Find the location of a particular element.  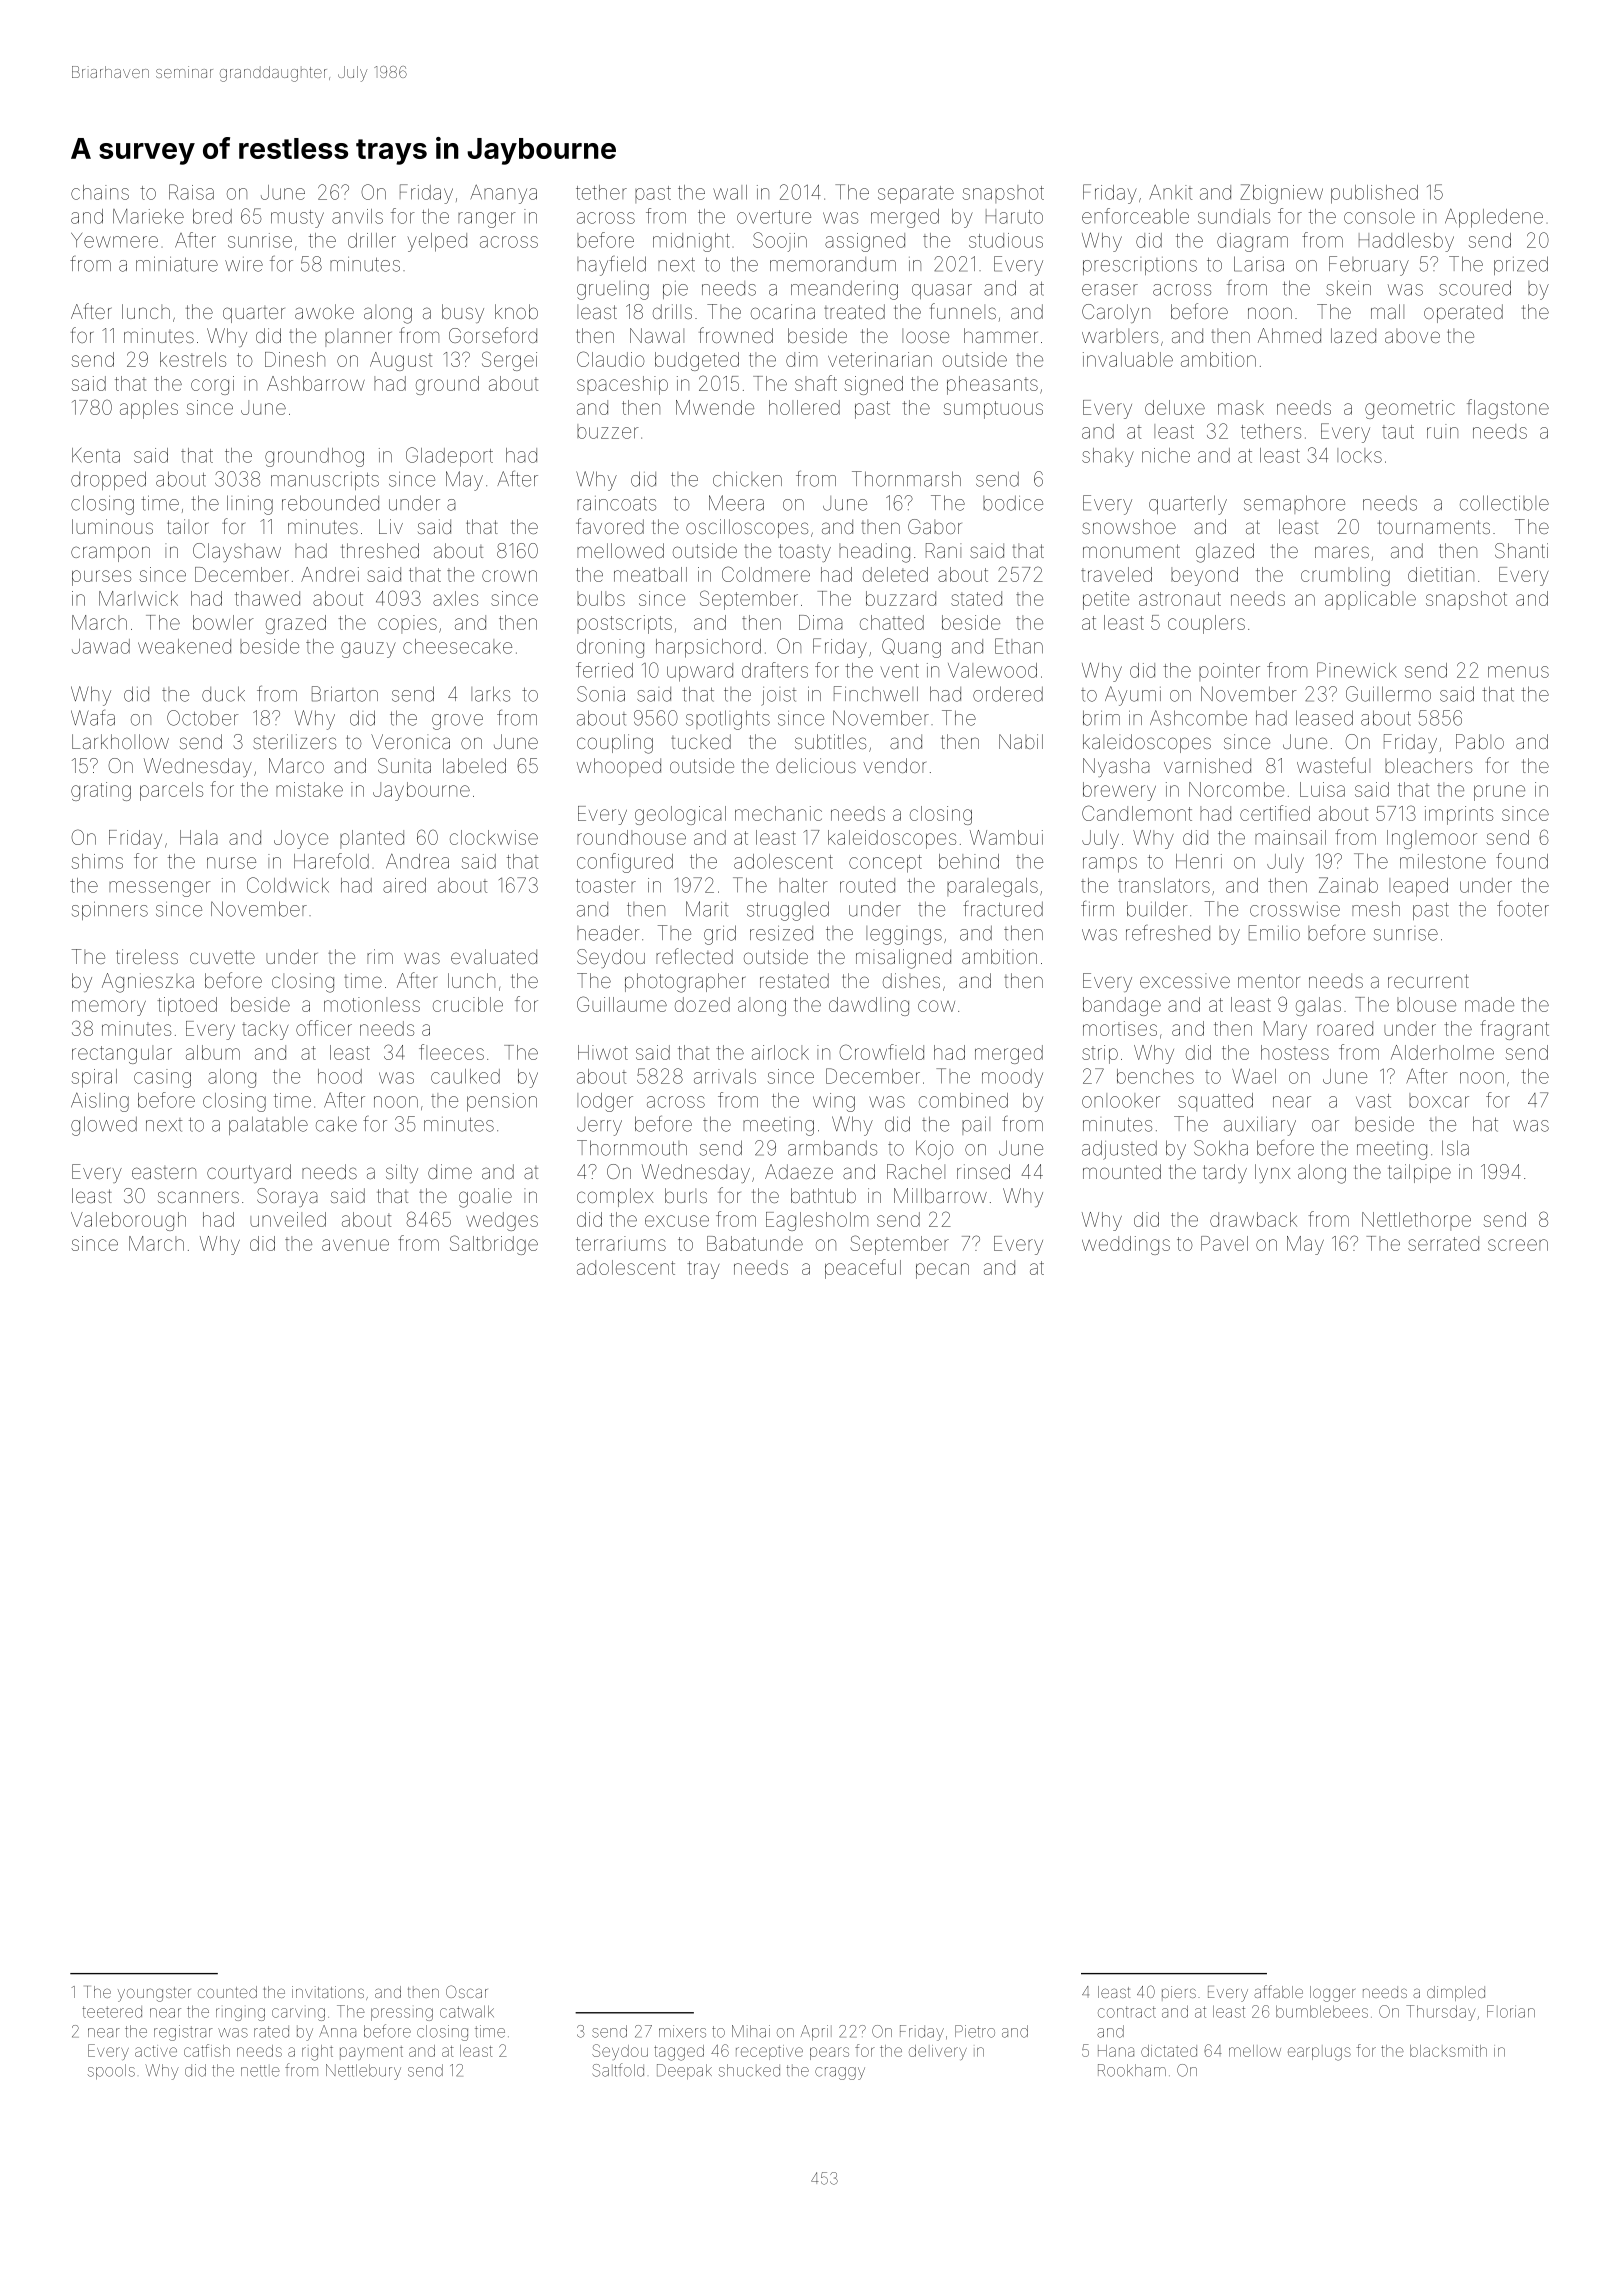

Kojo is located at coordinates (935, 1150).
